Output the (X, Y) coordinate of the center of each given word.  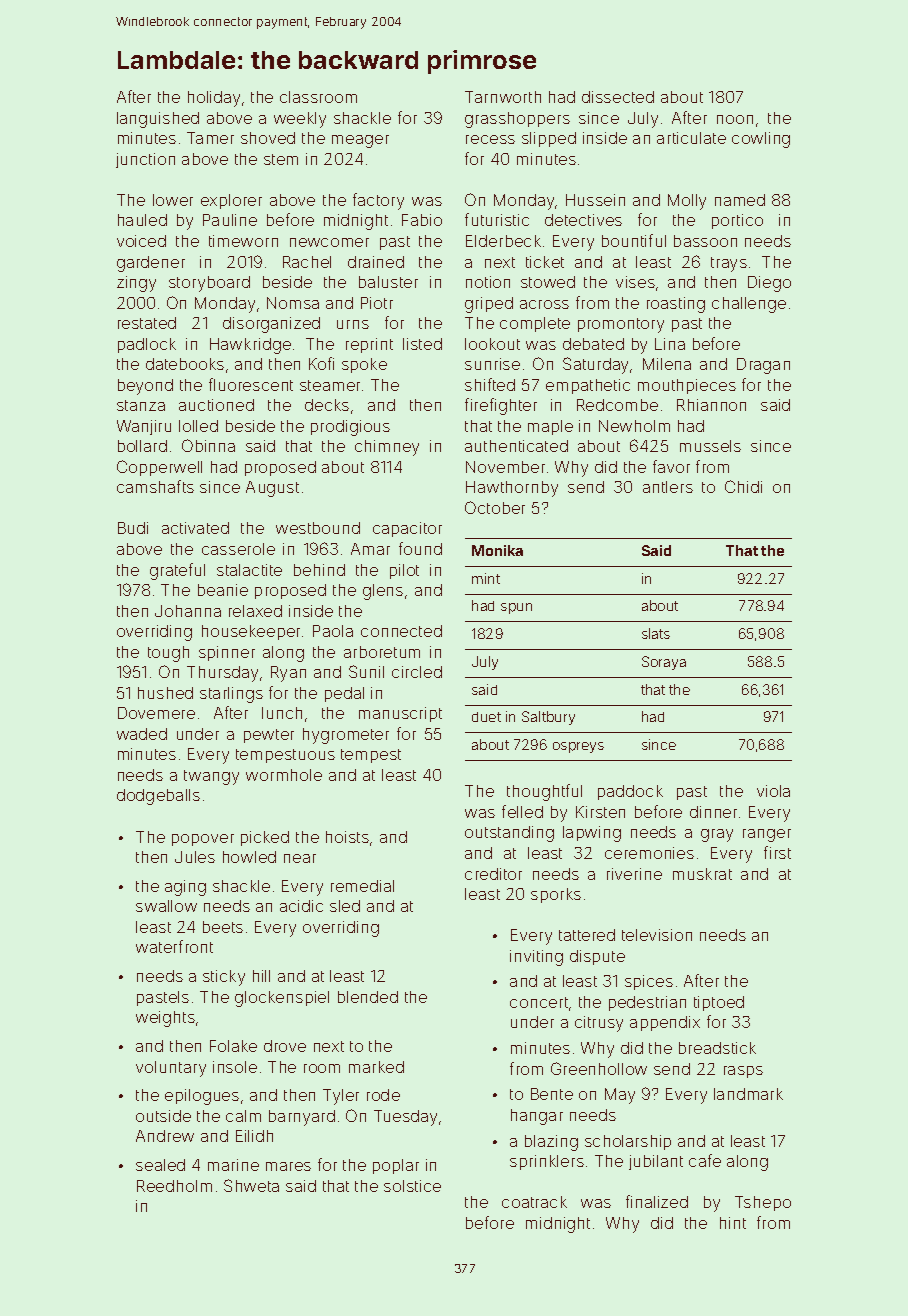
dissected (618, 97)
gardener (151, 264)
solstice (412, 1186)
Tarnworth (503, 97)
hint (733, 1223)
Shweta (251, 1185)
